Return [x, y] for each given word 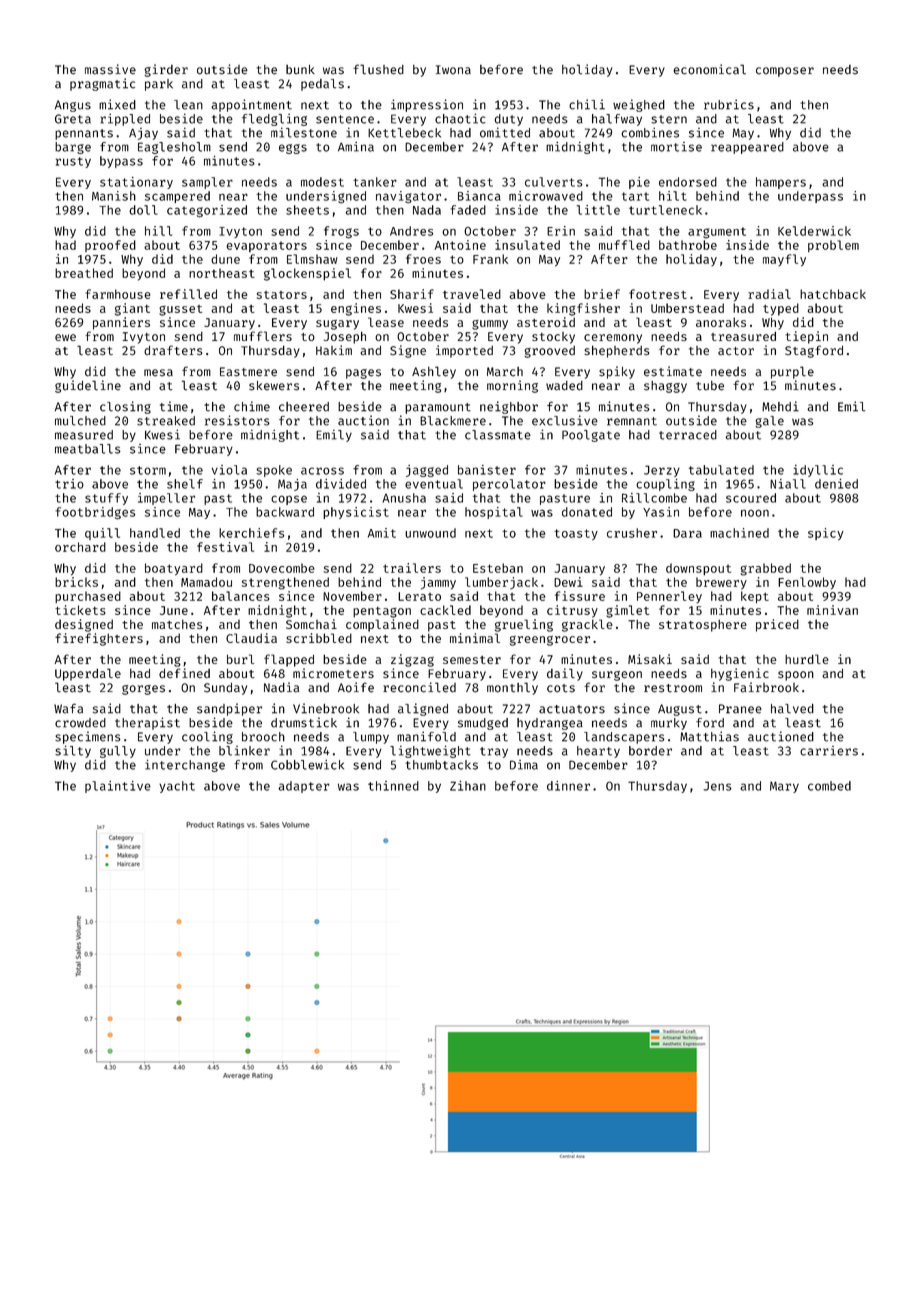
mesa [158, 373]
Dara [687, 533]
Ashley [434, 372]
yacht [177, 787]
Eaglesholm [174, 148]
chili [587, 104]
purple [792, 372]
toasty [576, 534]
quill [102, 534]
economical [709, 69]
